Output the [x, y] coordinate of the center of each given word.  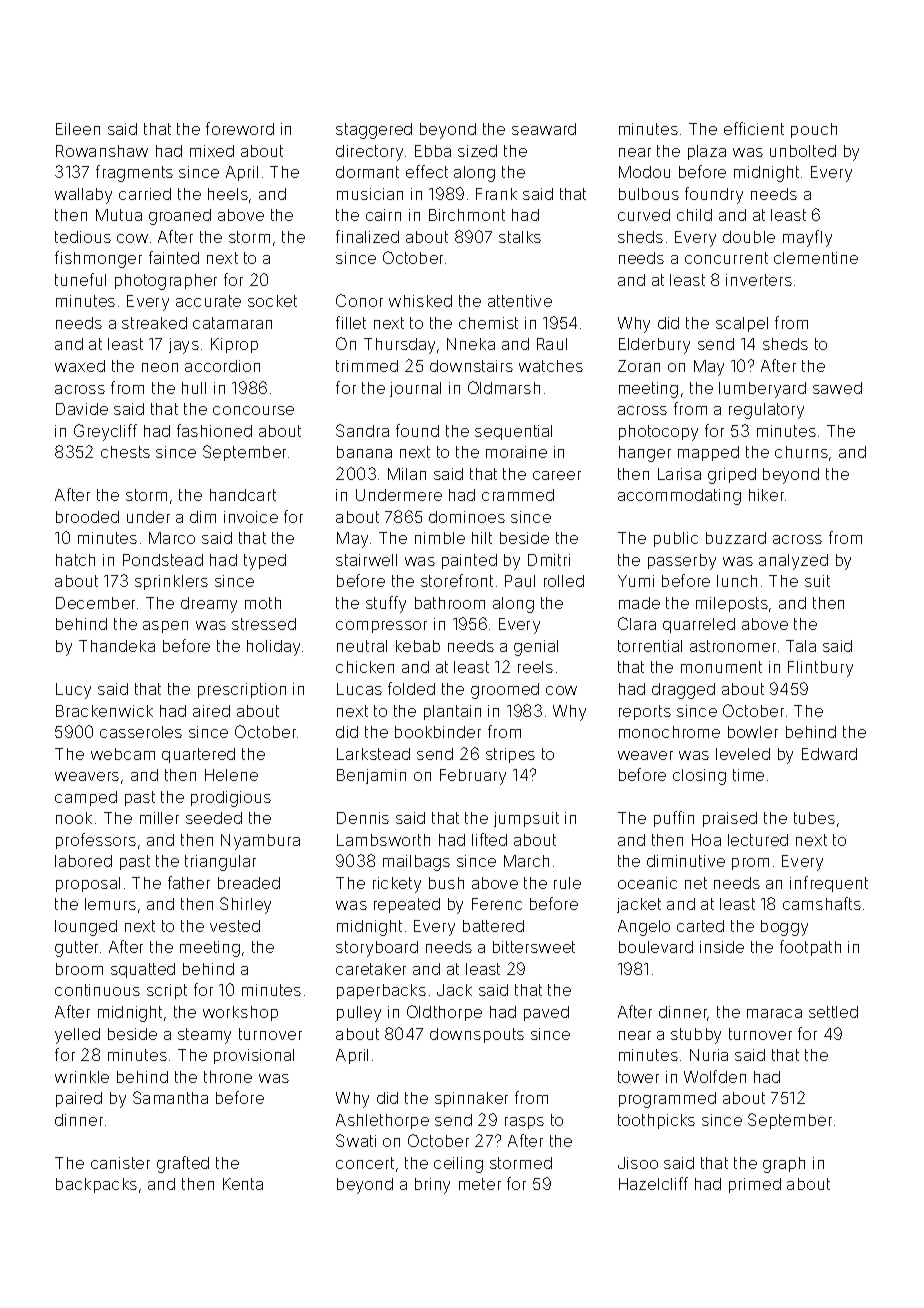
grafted [183, 1164]
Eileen [78, 129]
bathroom [450, 603]
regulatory [766, 411]
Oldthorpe [444, 1013]
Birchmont [467, 215]
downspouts [477, 1035]
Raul [552, 344]
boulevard [656, 947]
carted [700, 926]
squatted [143, 970]
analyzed [793, 562]
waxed [80, 366]
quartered [198, 755]
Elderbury [654, 346]
